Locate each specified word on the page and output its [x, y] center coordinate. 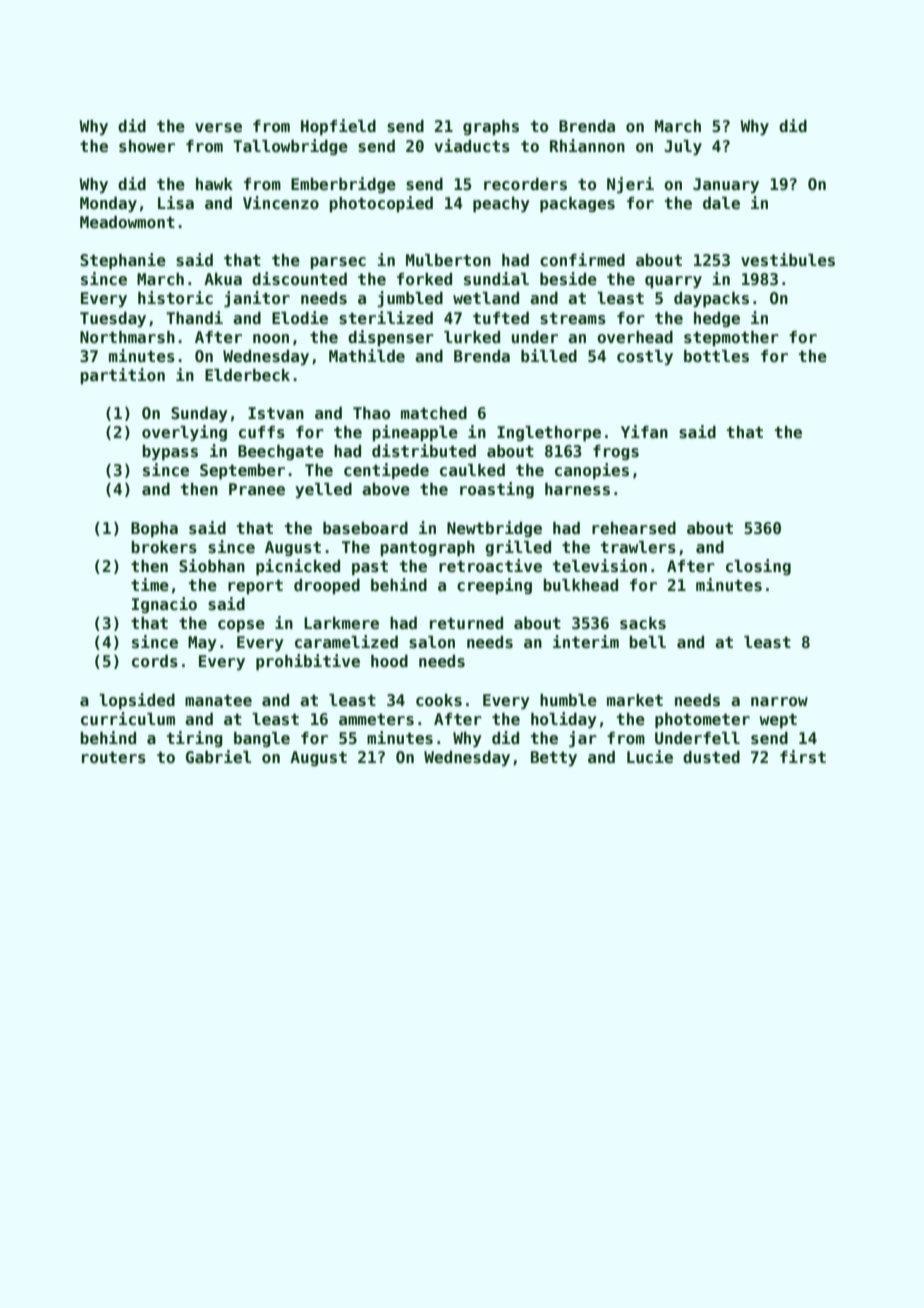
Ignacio [164, 605]
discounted [299, 279]
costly [645, 358]
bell [647, 642]
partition [122, 376]
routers [114, 758]
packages [577, 205]
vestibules [788, 260]
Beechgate [281, 452]
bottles [716, 356]
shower [147, 146]
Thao [371, 413]
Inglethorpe [549, 434]
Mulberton [448, 260]
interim [586, 642]
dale [721, 203]
